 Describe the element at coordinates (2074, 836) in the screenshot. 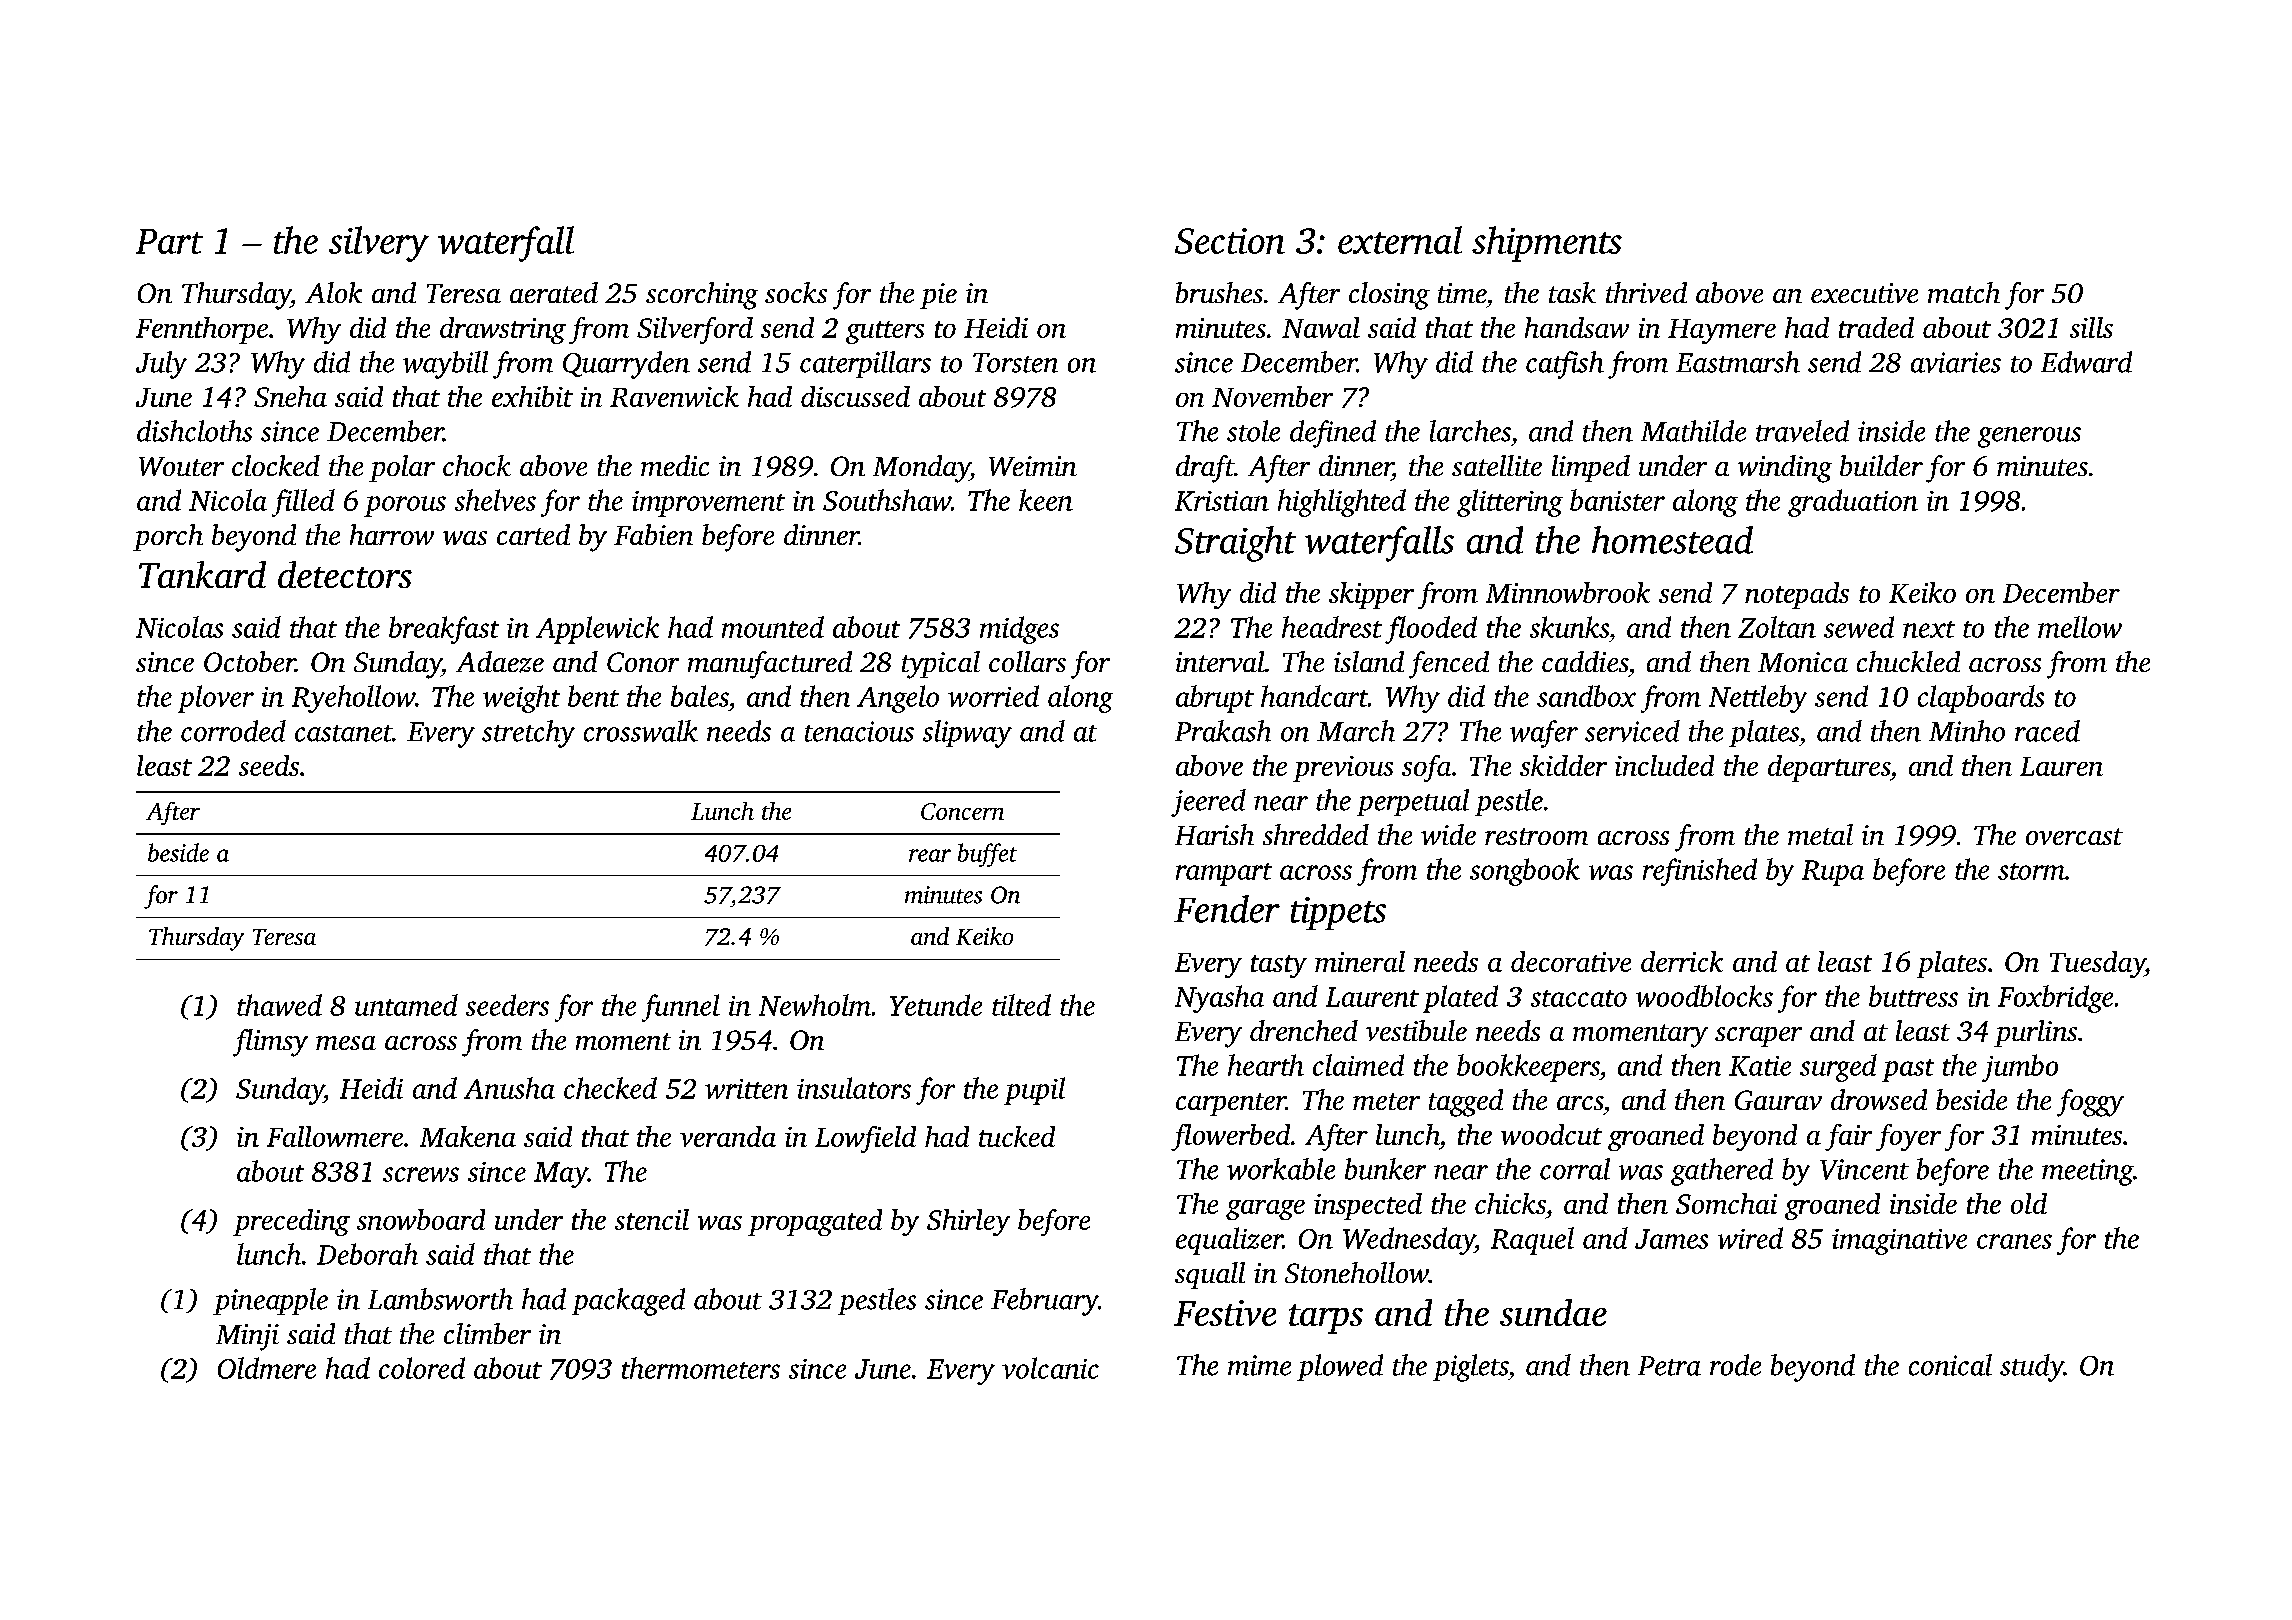

I see `overcast` at that location.
